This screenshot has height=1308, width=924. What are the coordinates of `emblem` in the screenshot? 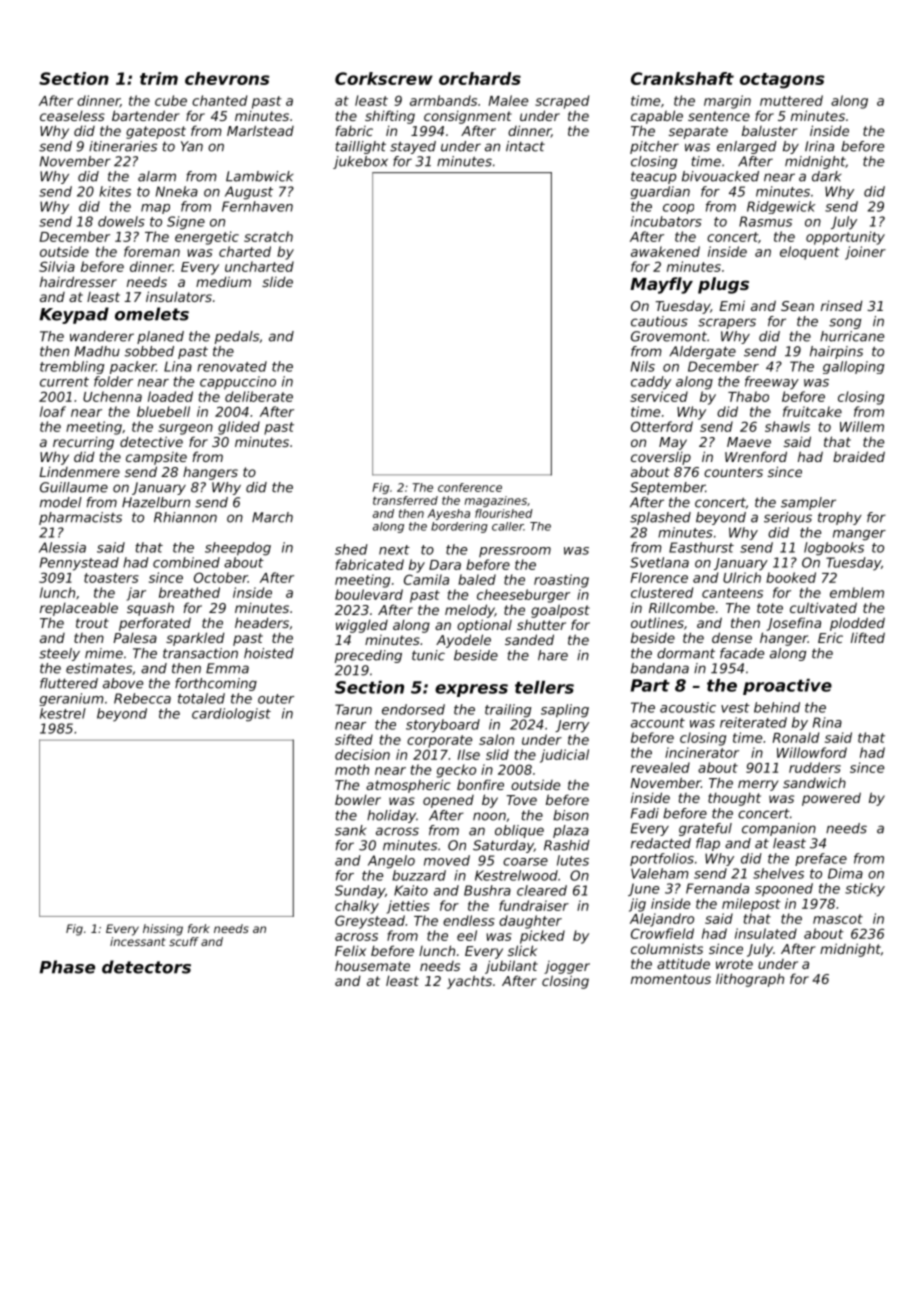 It's located at (857, 592).
